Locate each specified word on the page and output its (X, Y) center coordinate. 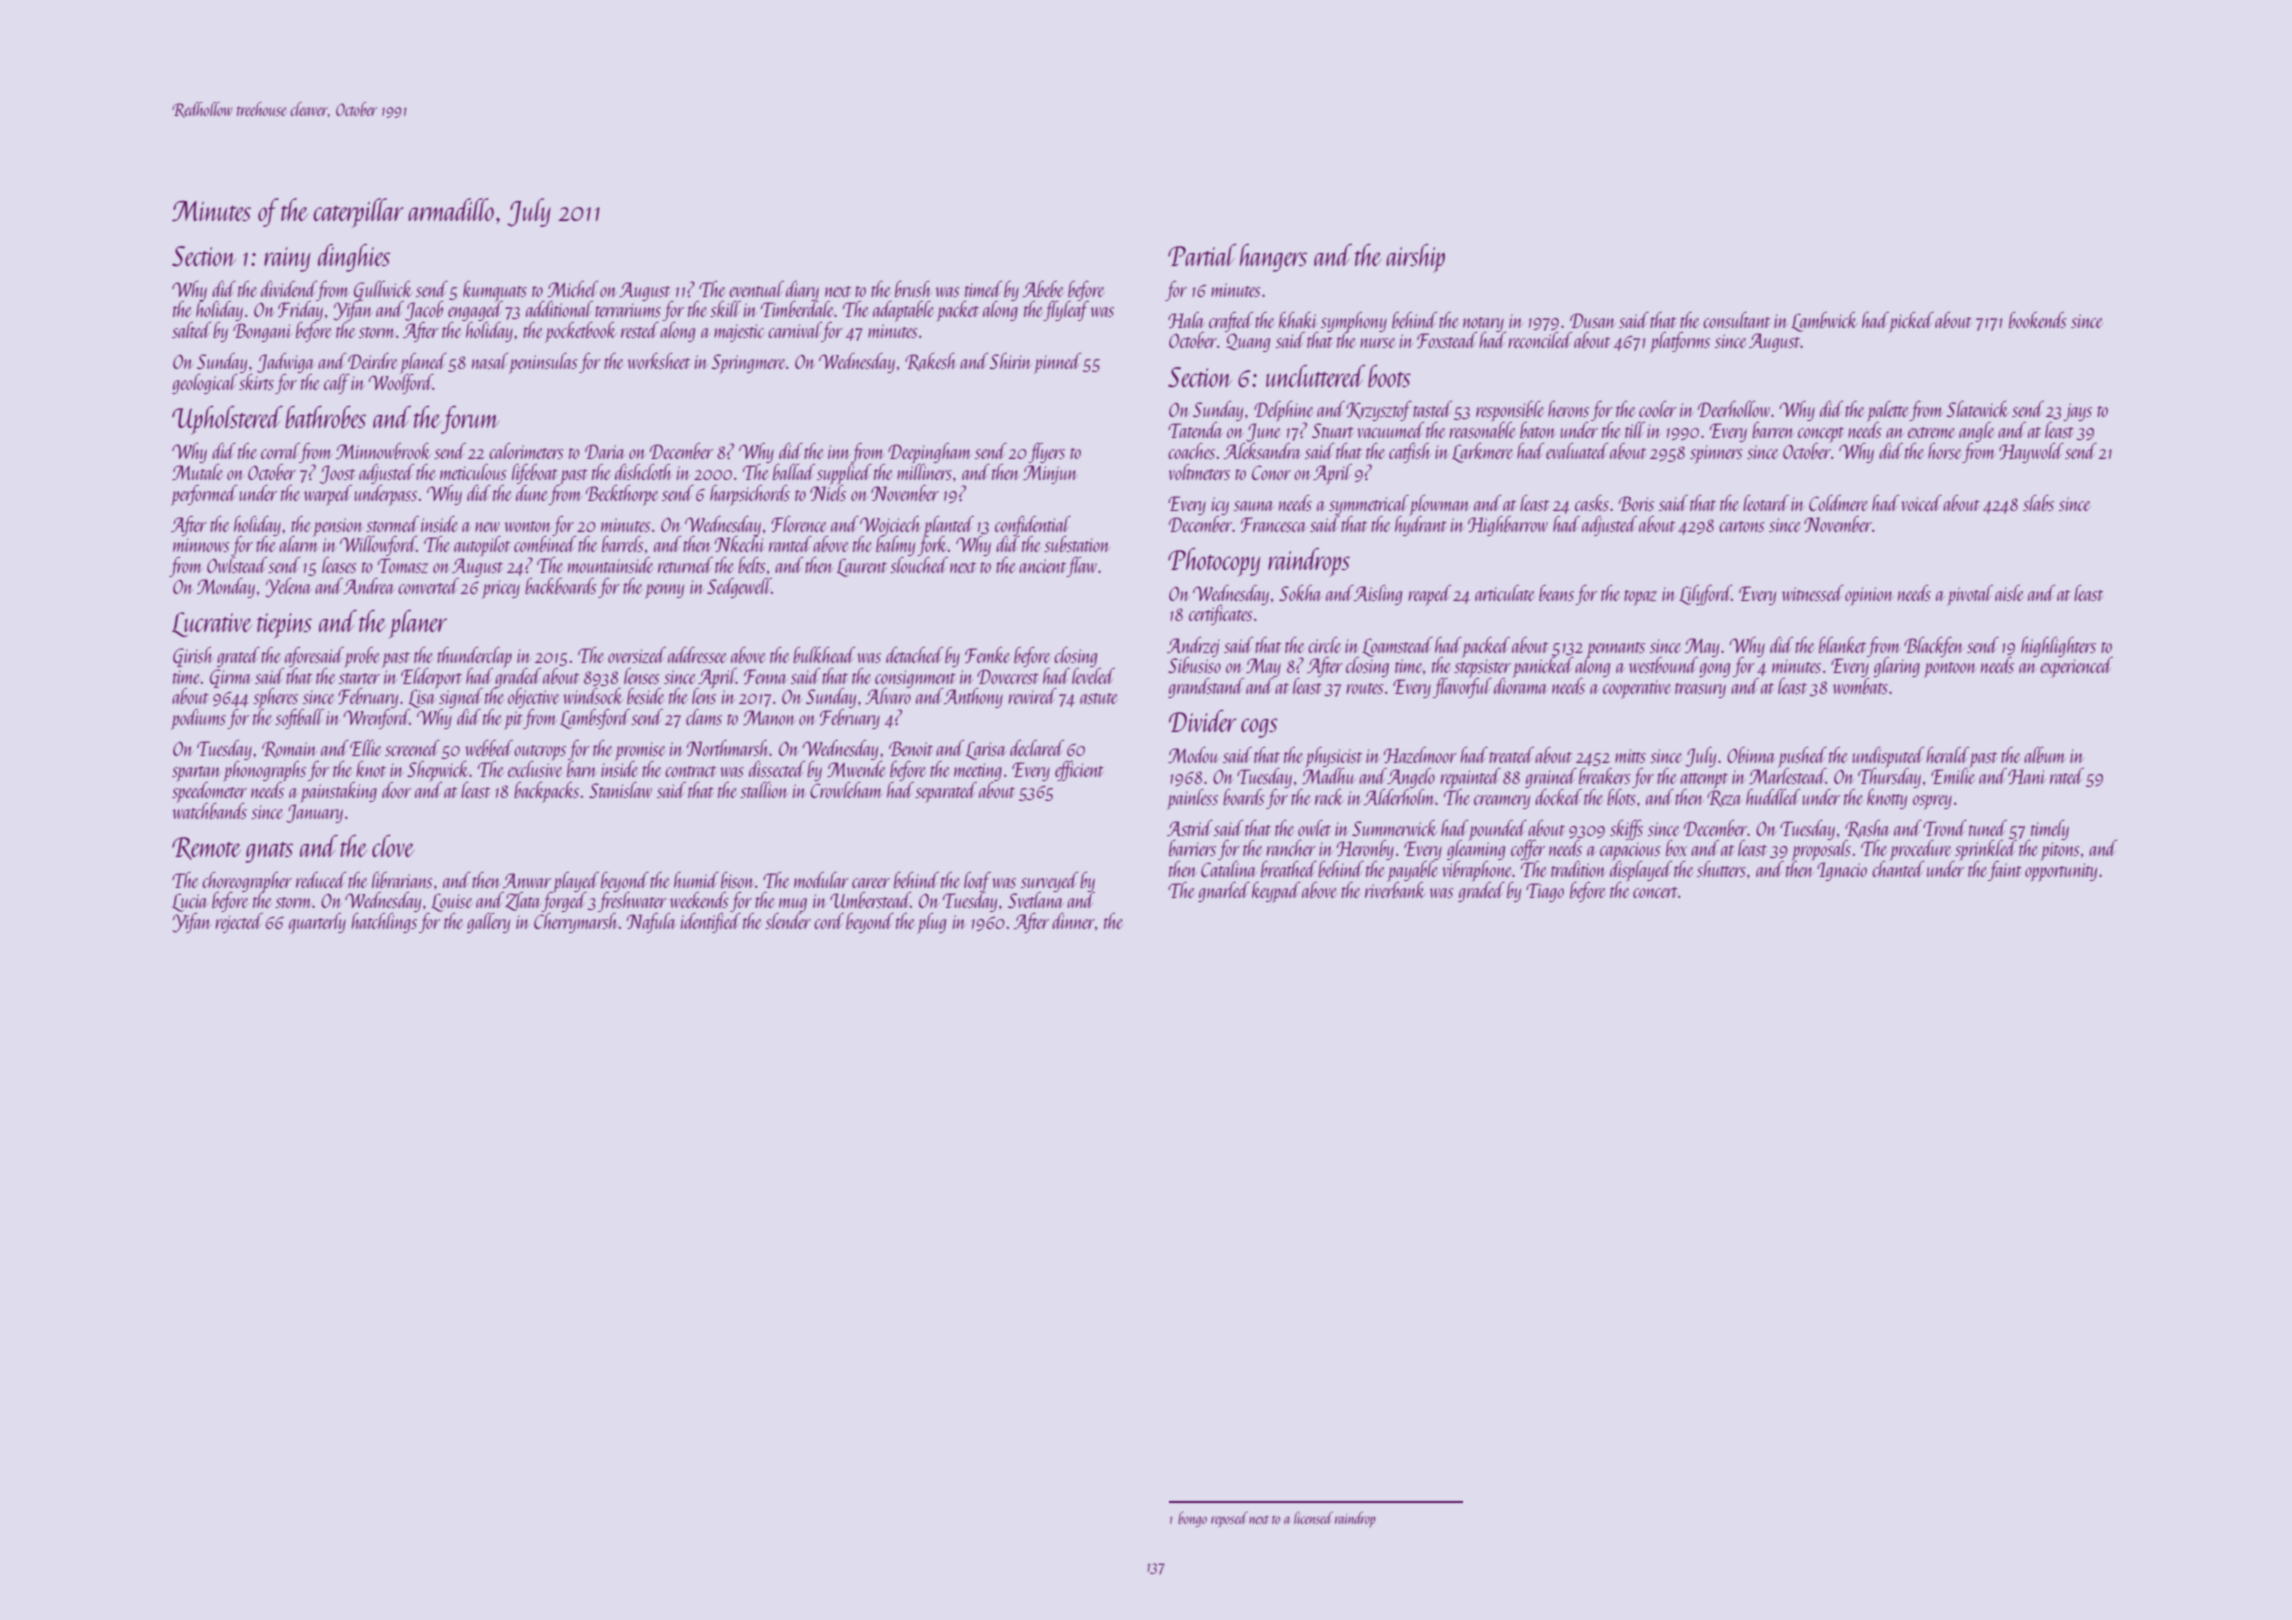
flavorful (1462, 688)
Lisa (422, 698)
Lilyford (1705, 595)
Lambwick (1824, 322)
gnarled (1224, 892)
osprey (1932, 802)
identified (711, 923)
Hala (1186, 320)
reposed (1229, 1520)
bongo (1192, 1519)
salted (191, 330)
